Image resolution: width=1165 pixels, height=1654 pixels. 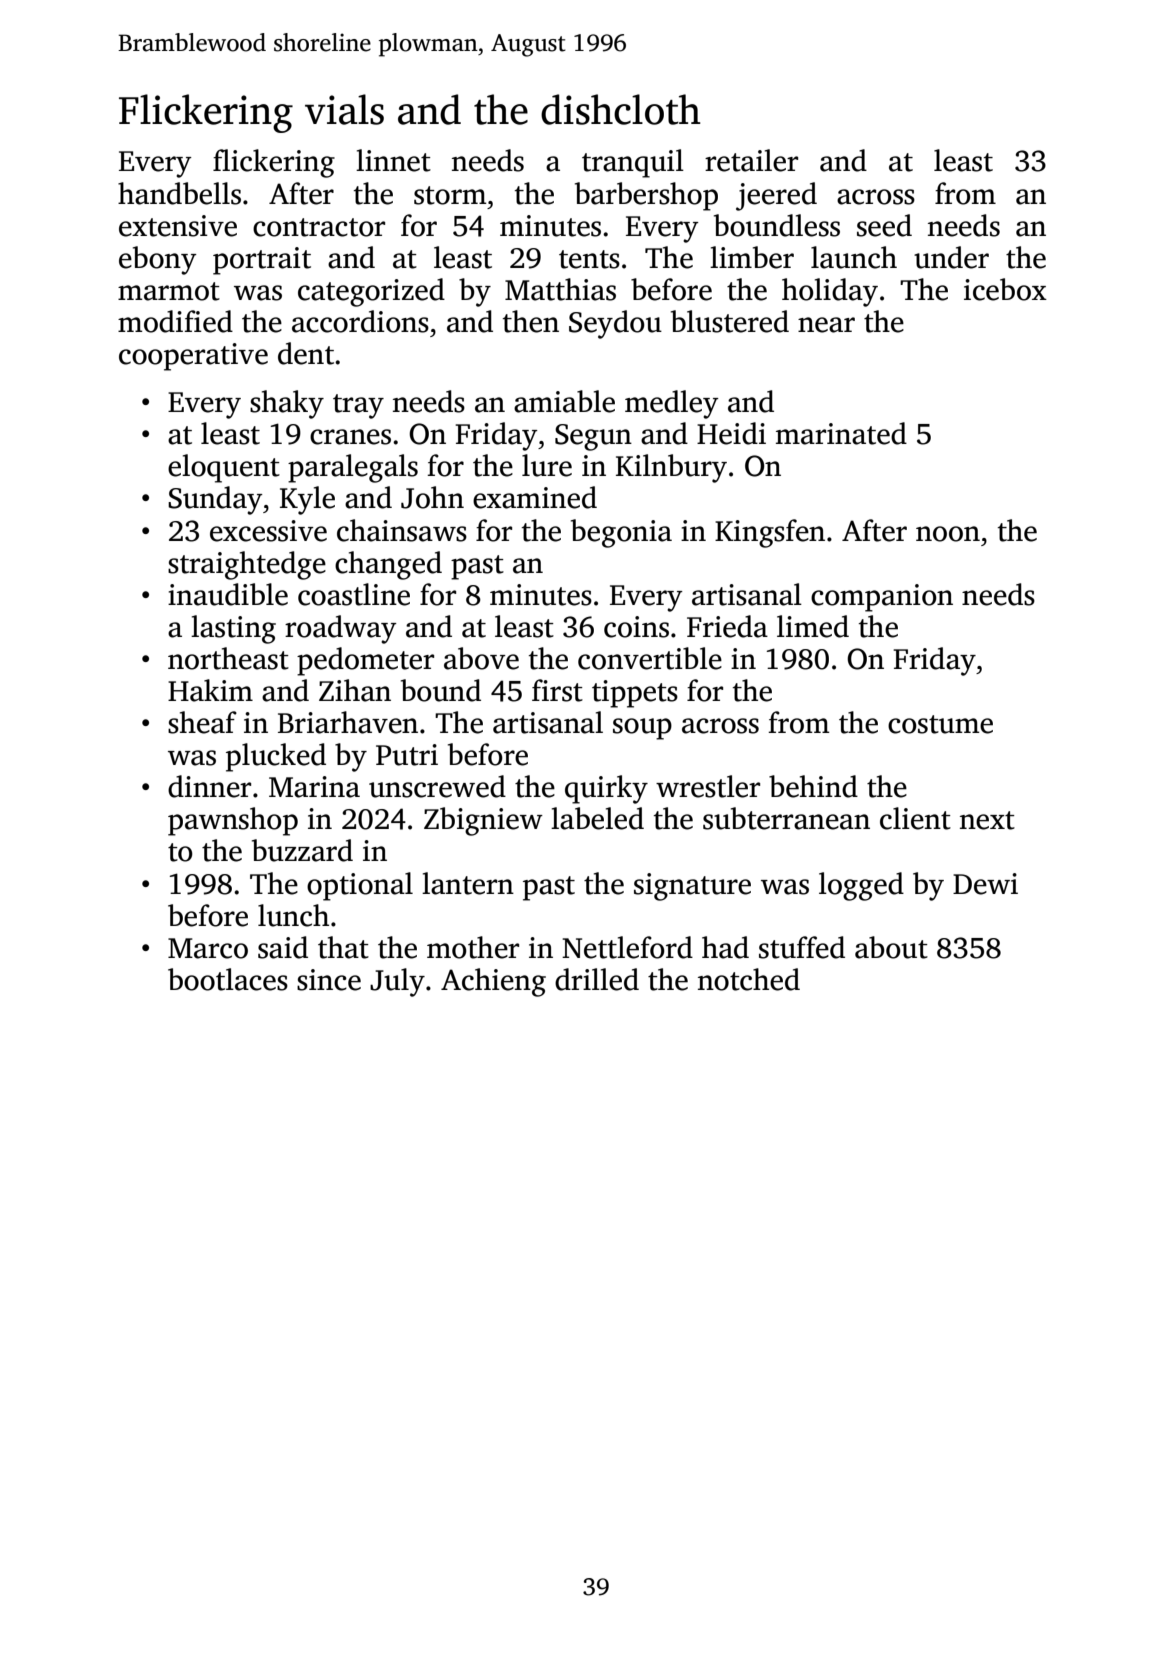 What do you see at coordinates (344, 109) in the image?
I see `vials` at bounding box center [344, 109].
